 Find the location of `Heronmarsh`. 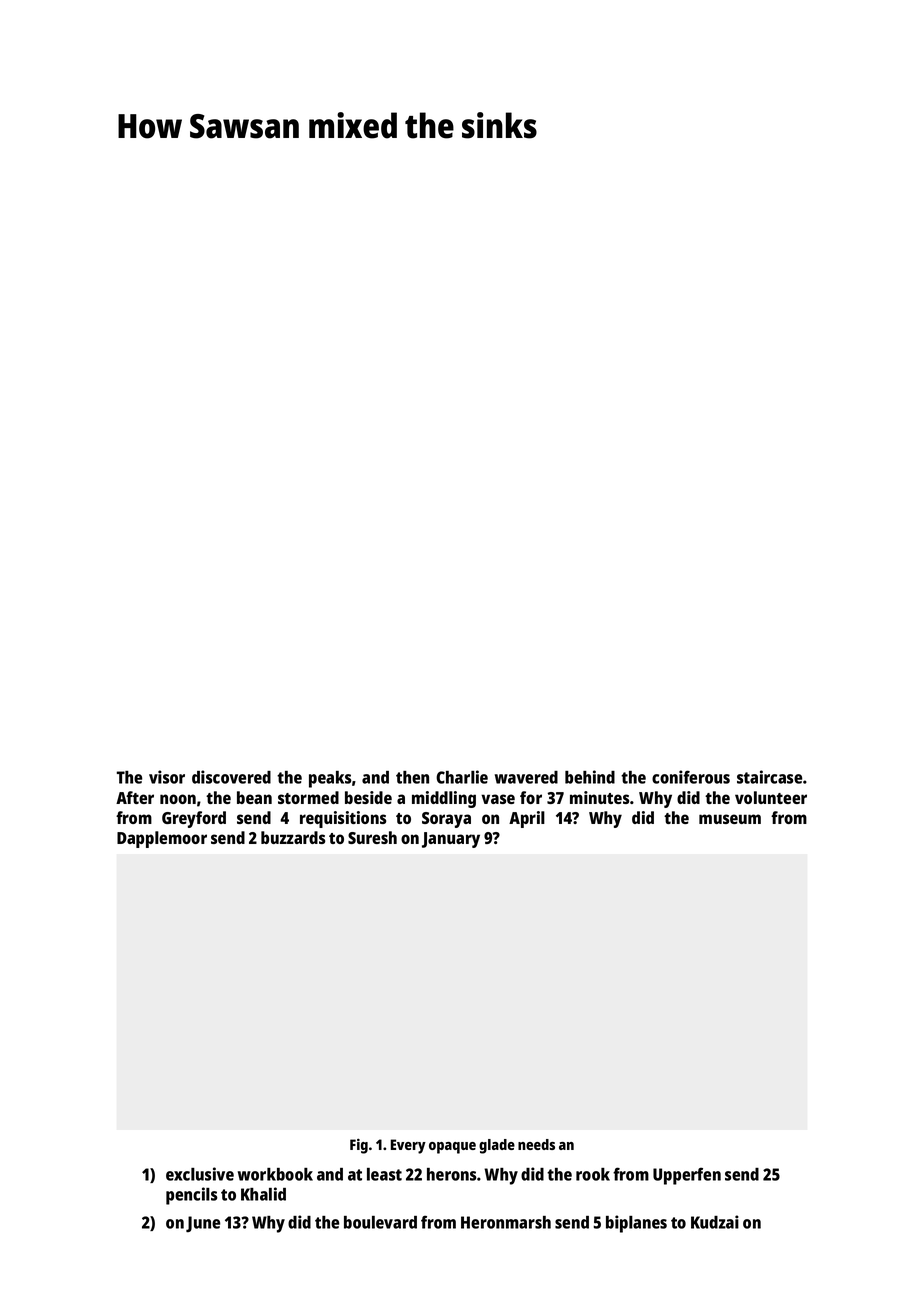

Heronmarsh is located at coordinates (506, 1222).
